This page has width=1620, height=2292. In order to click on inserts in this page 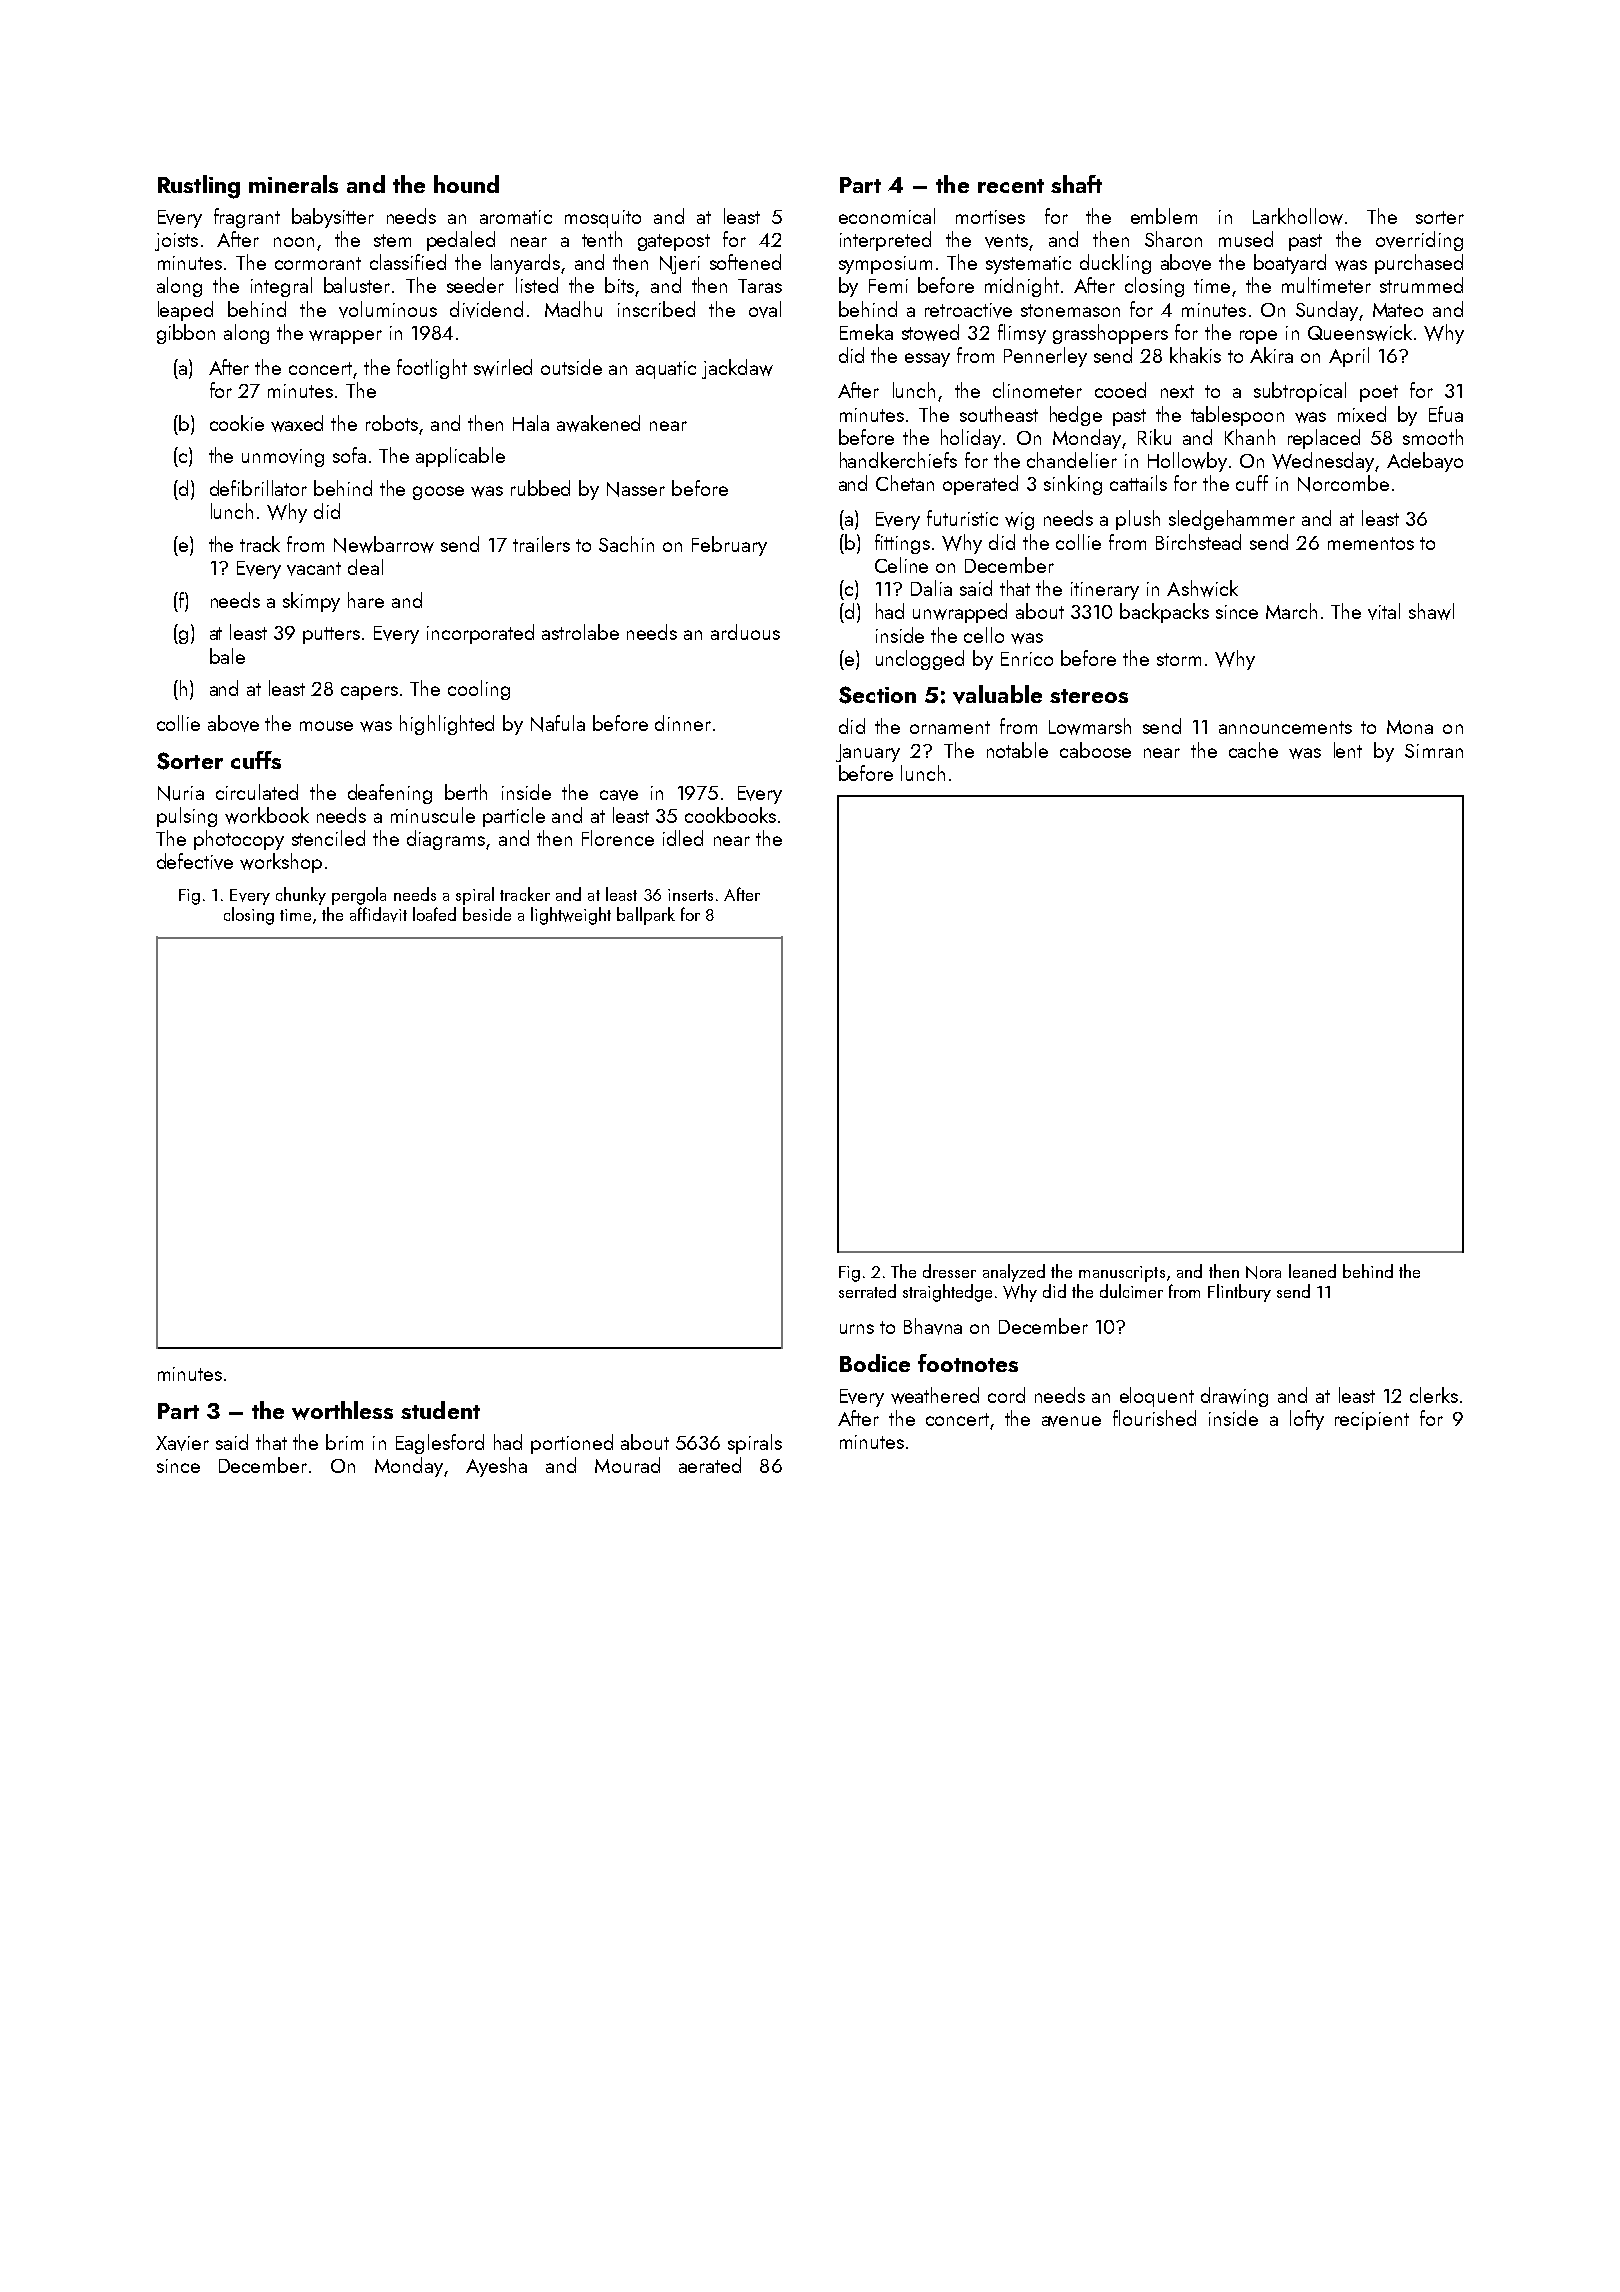, I will do `click(690, 895)`.
